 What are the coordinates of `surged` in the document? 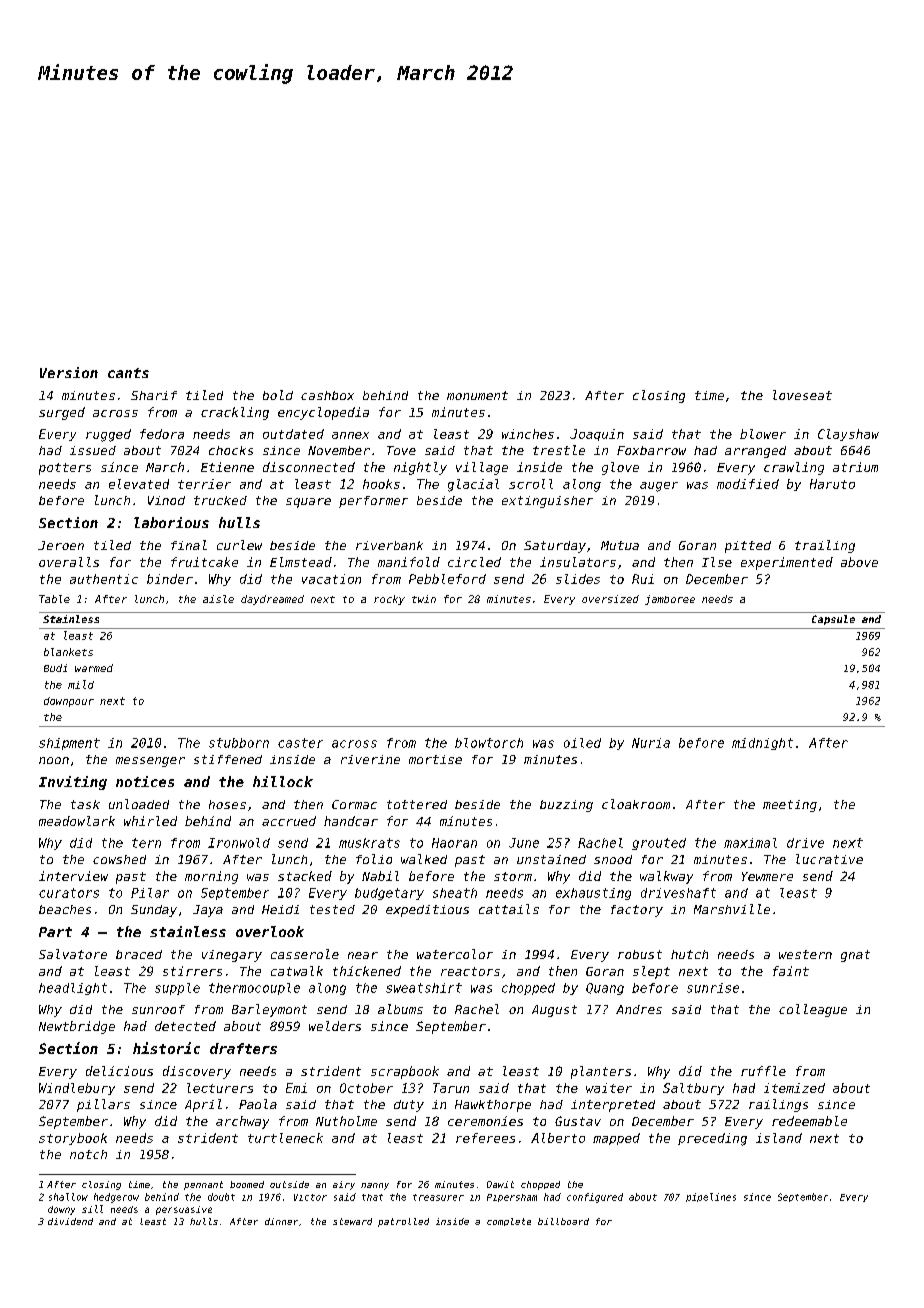 It's located at (62, 413).
